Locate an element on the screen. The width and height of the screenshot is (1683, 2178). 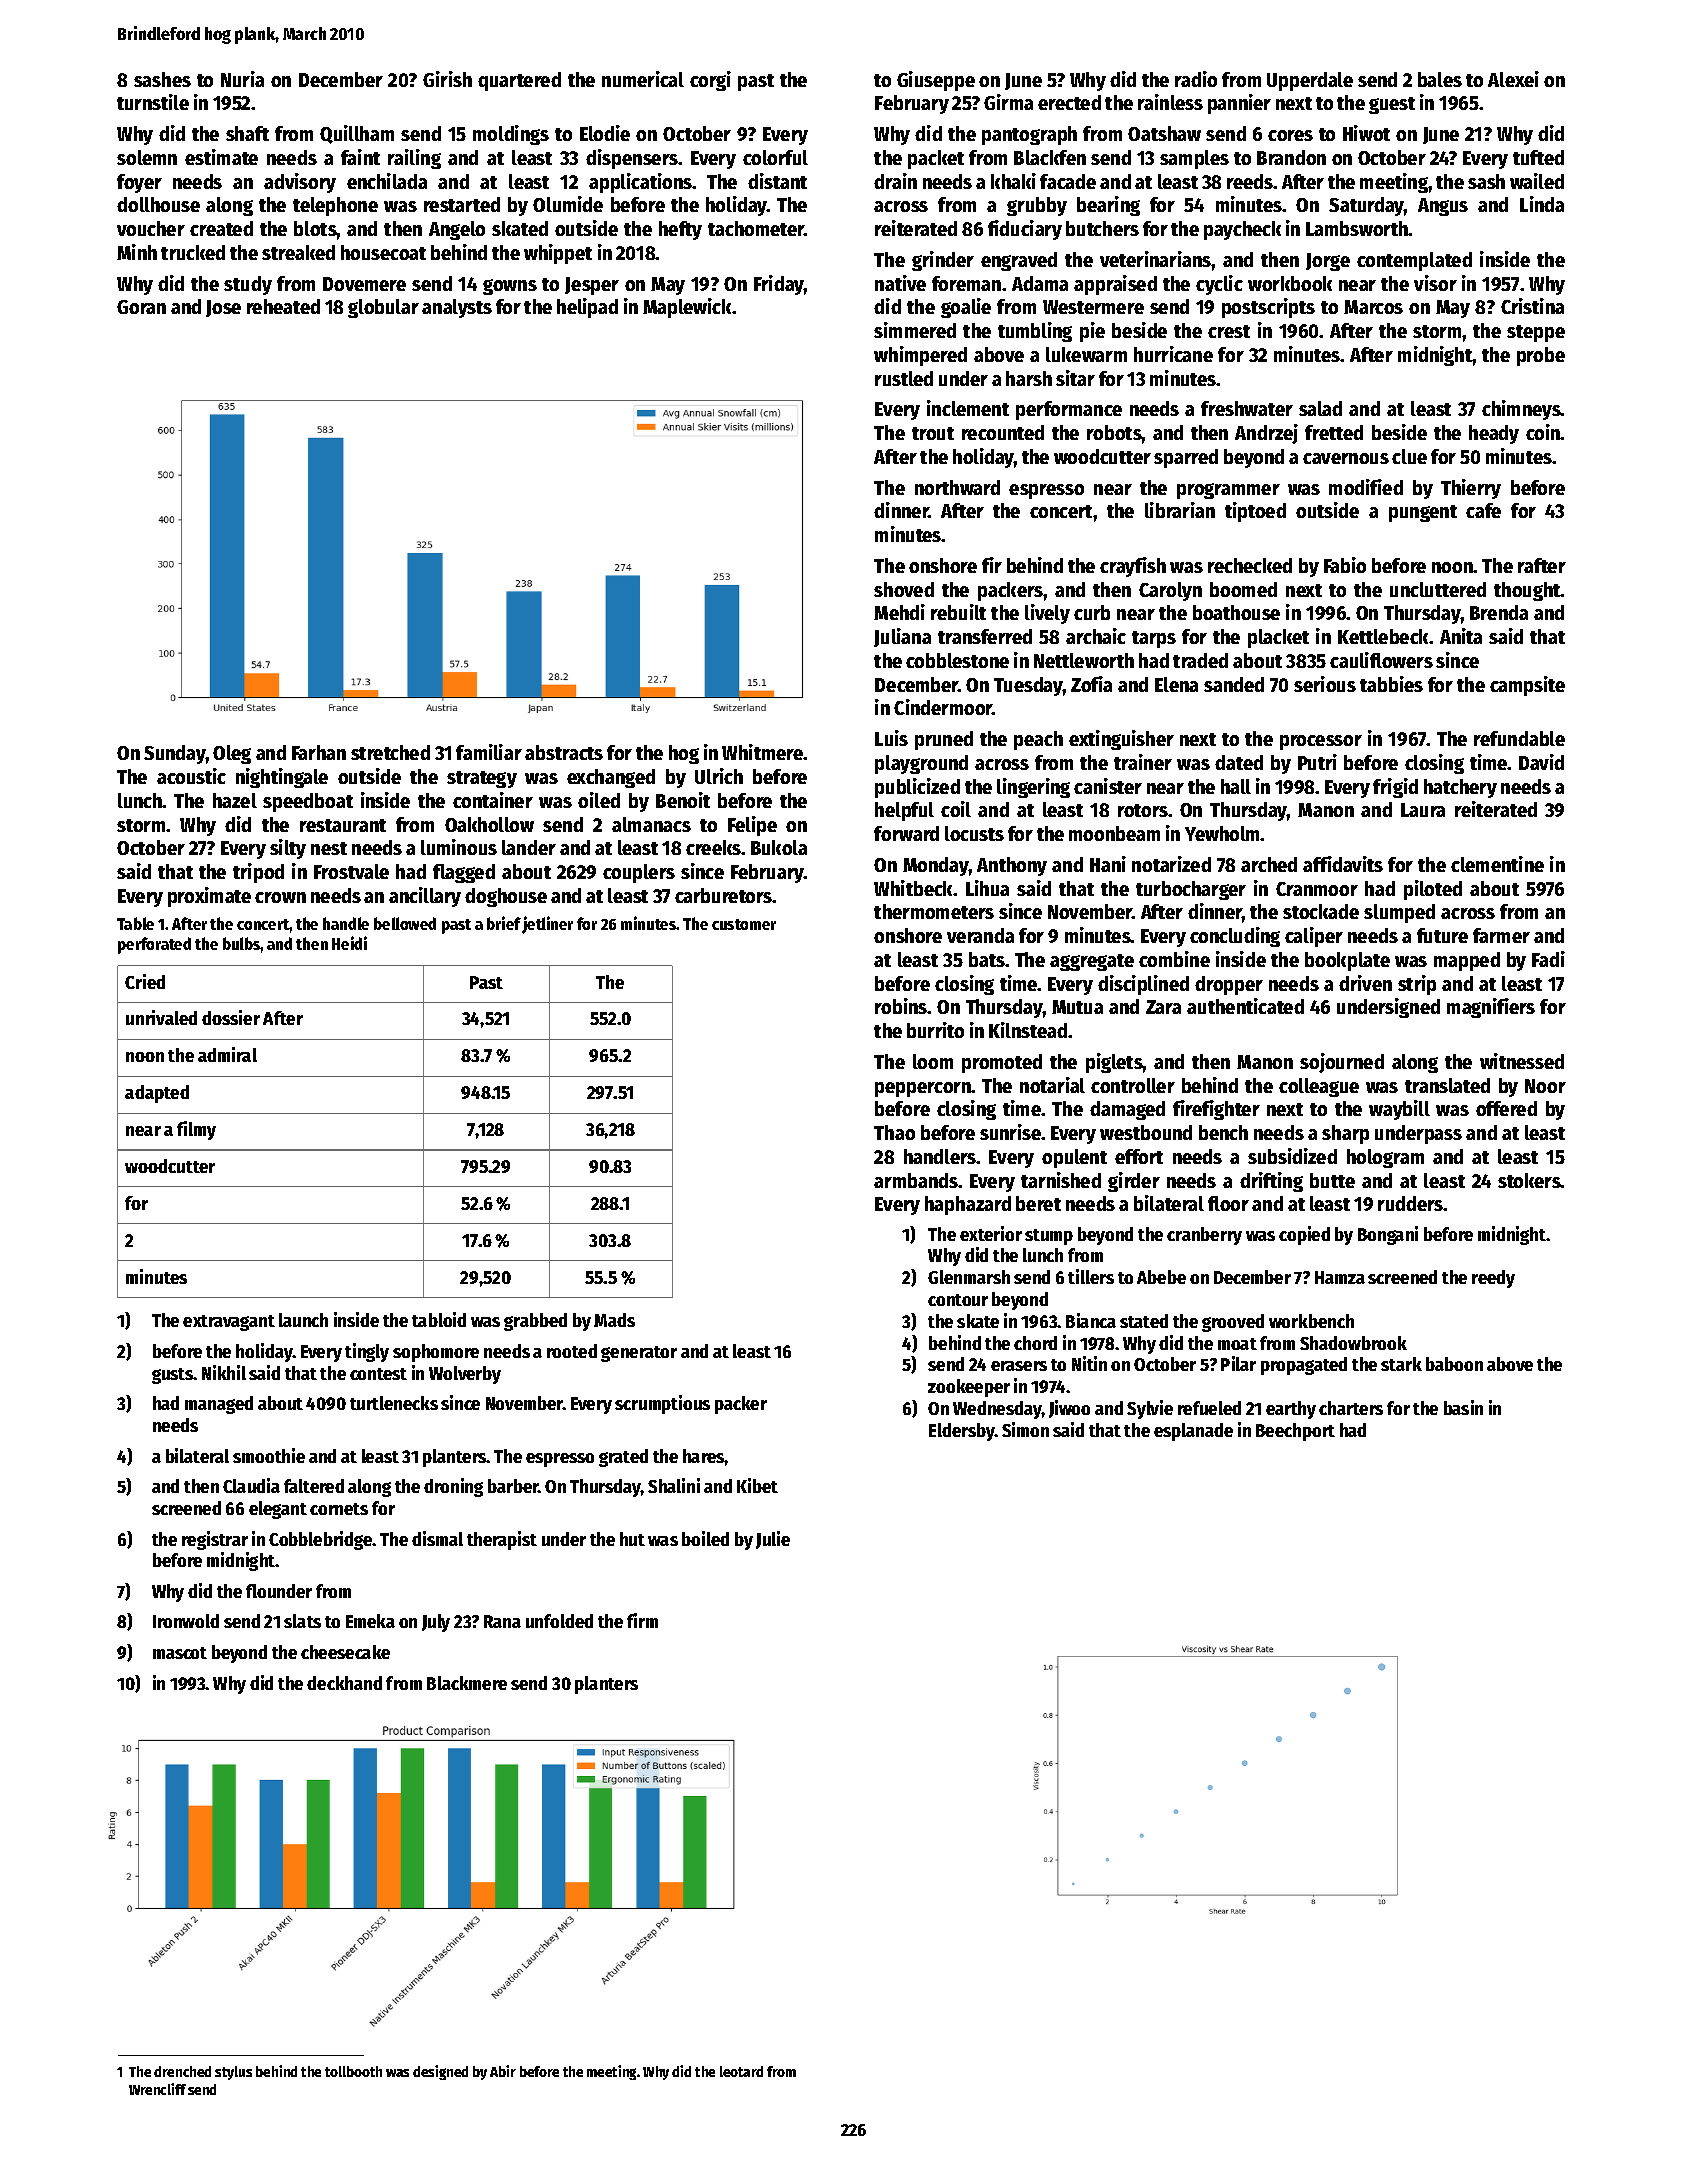
basin is located at coordinates (1463, 1407).
